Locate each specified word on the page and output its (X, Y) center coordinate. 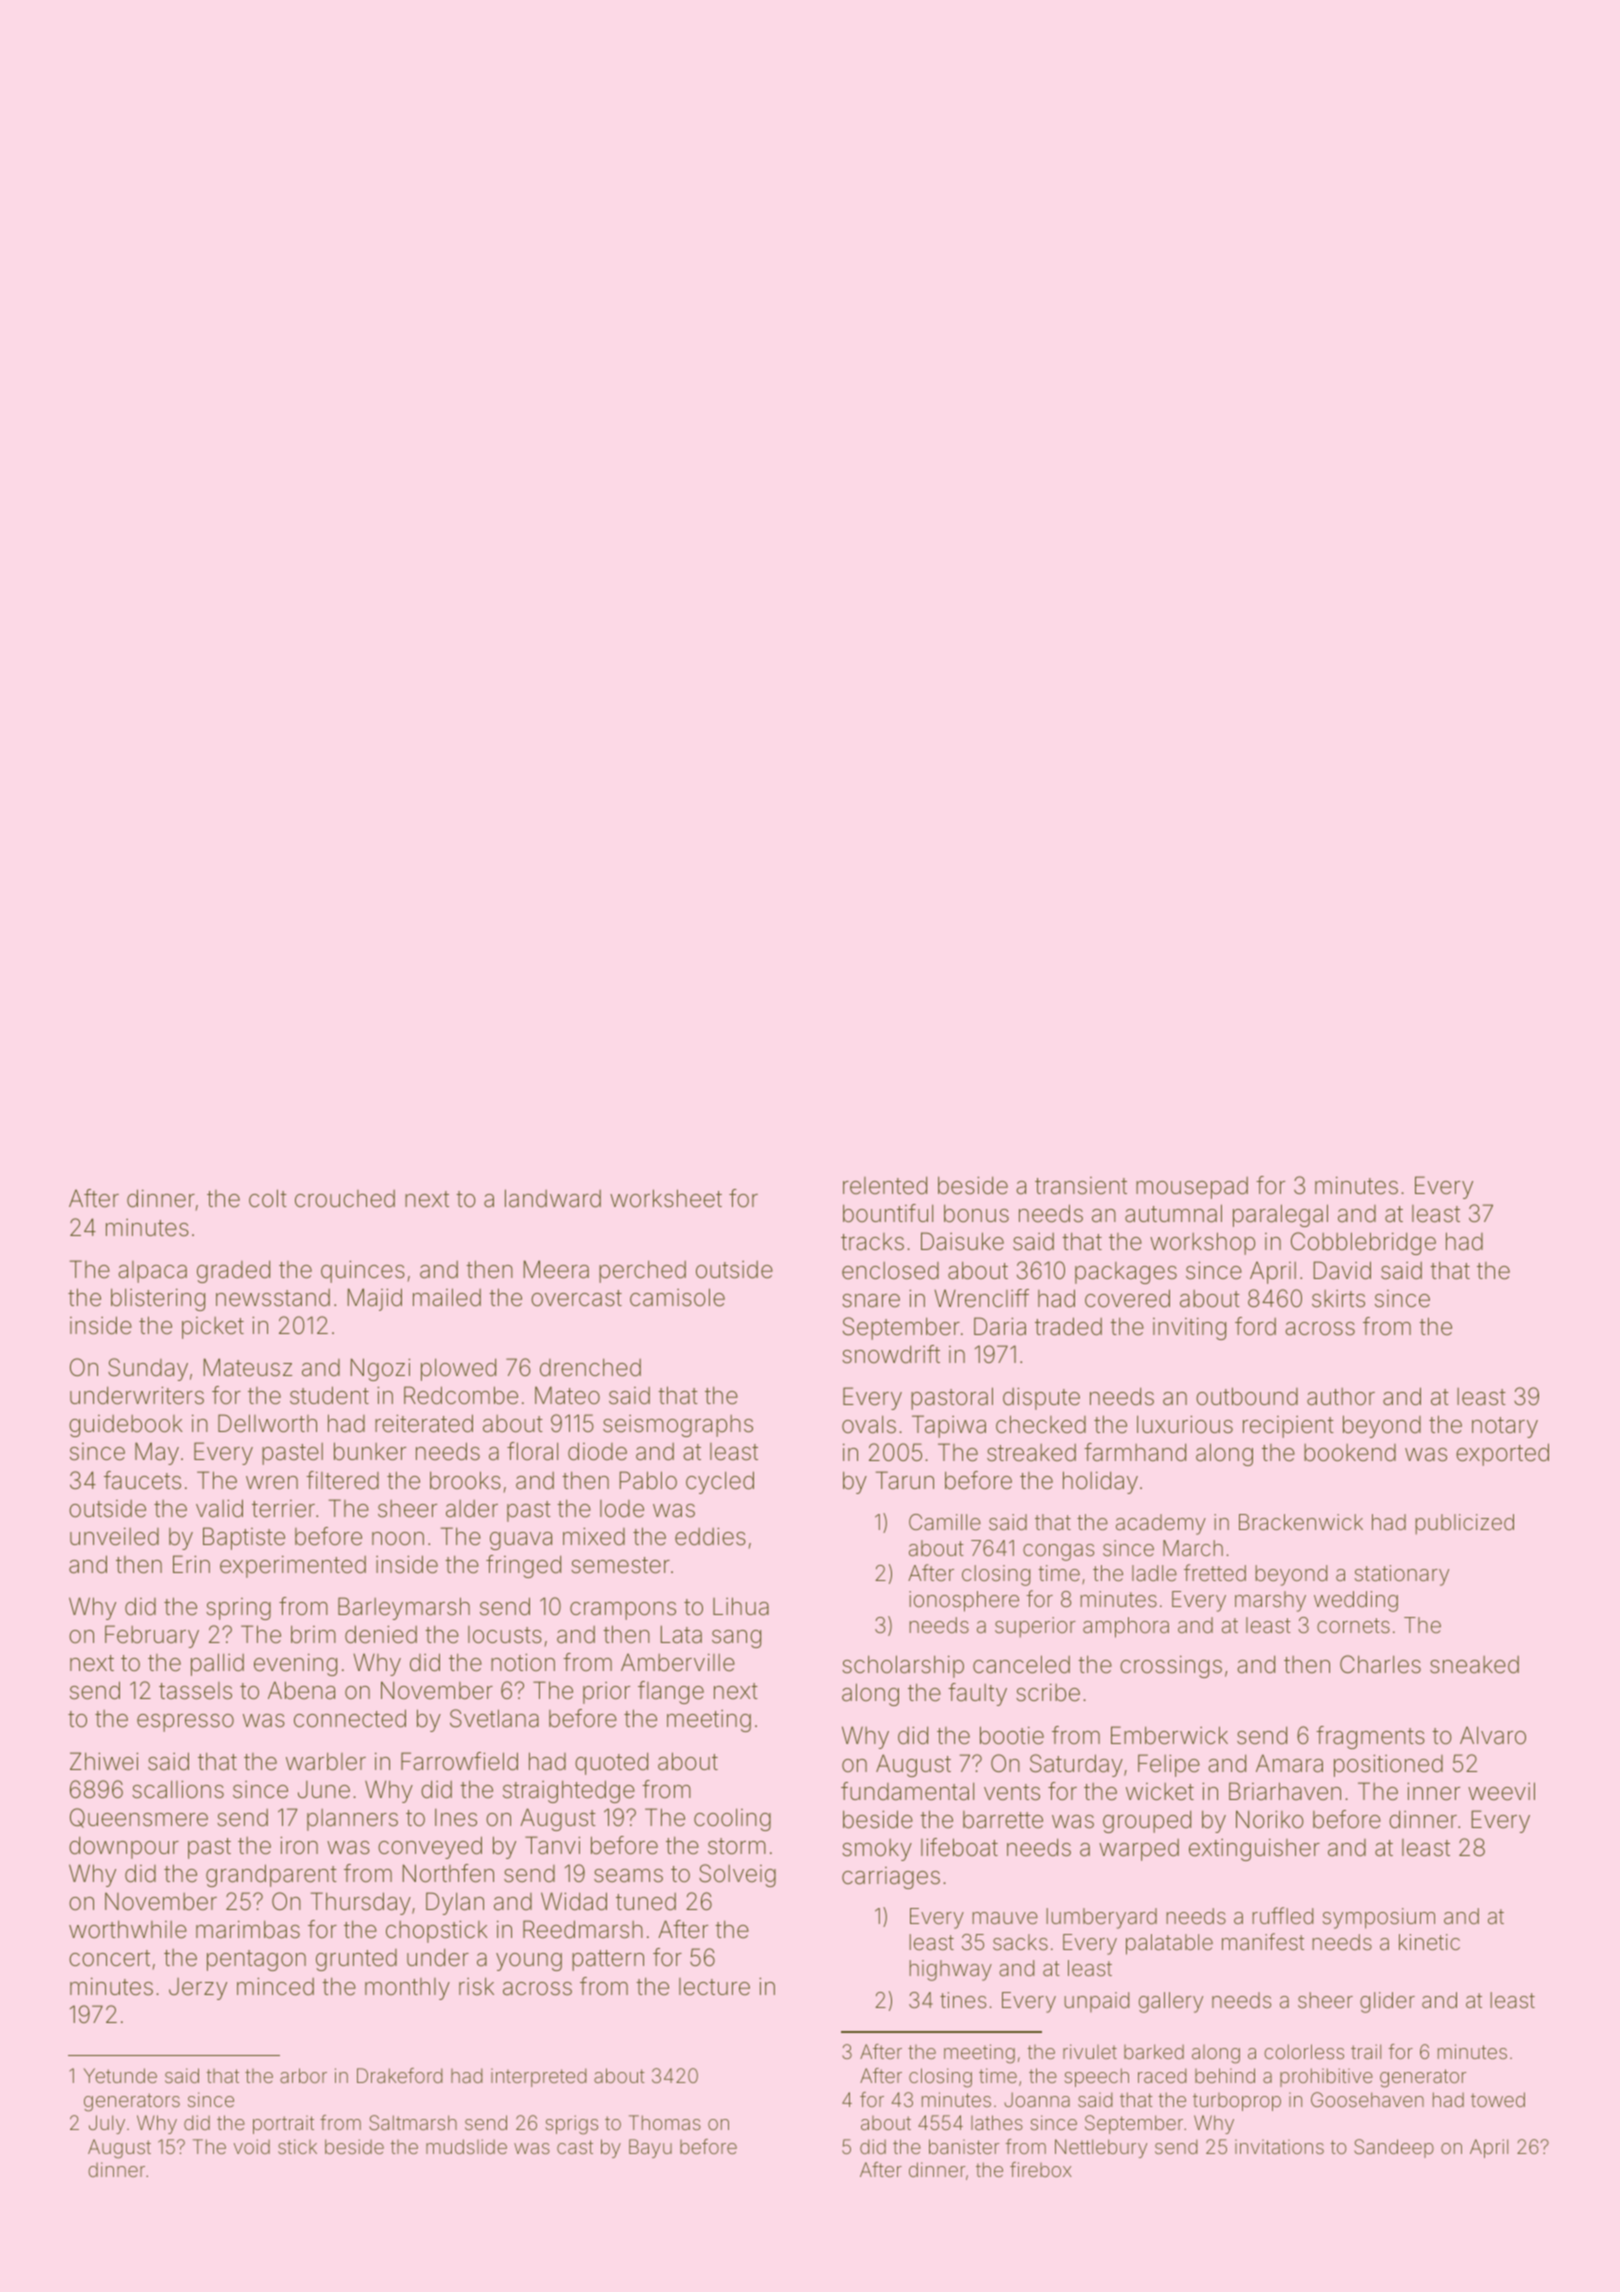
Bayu (650, 2148)
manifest (1263, 1942)
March (1193, 1548)
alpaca (152, 1272)
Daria (1000, 1326)
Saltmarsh (413, 2122)
